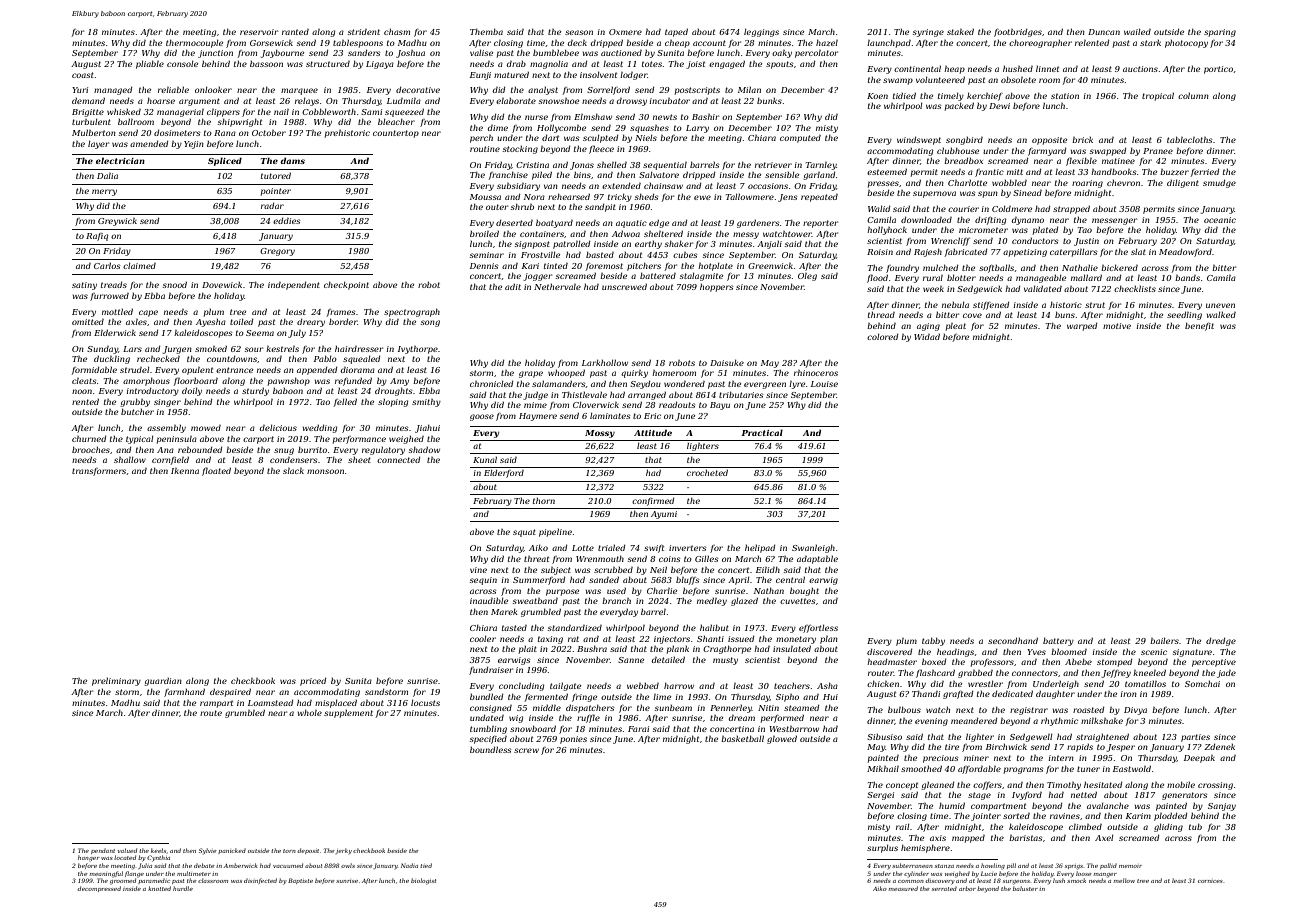 This screenshot has width=1308, height=924. Describe the element at coordinates (426, 865) in the screenshot. I see `tied` at that location.
